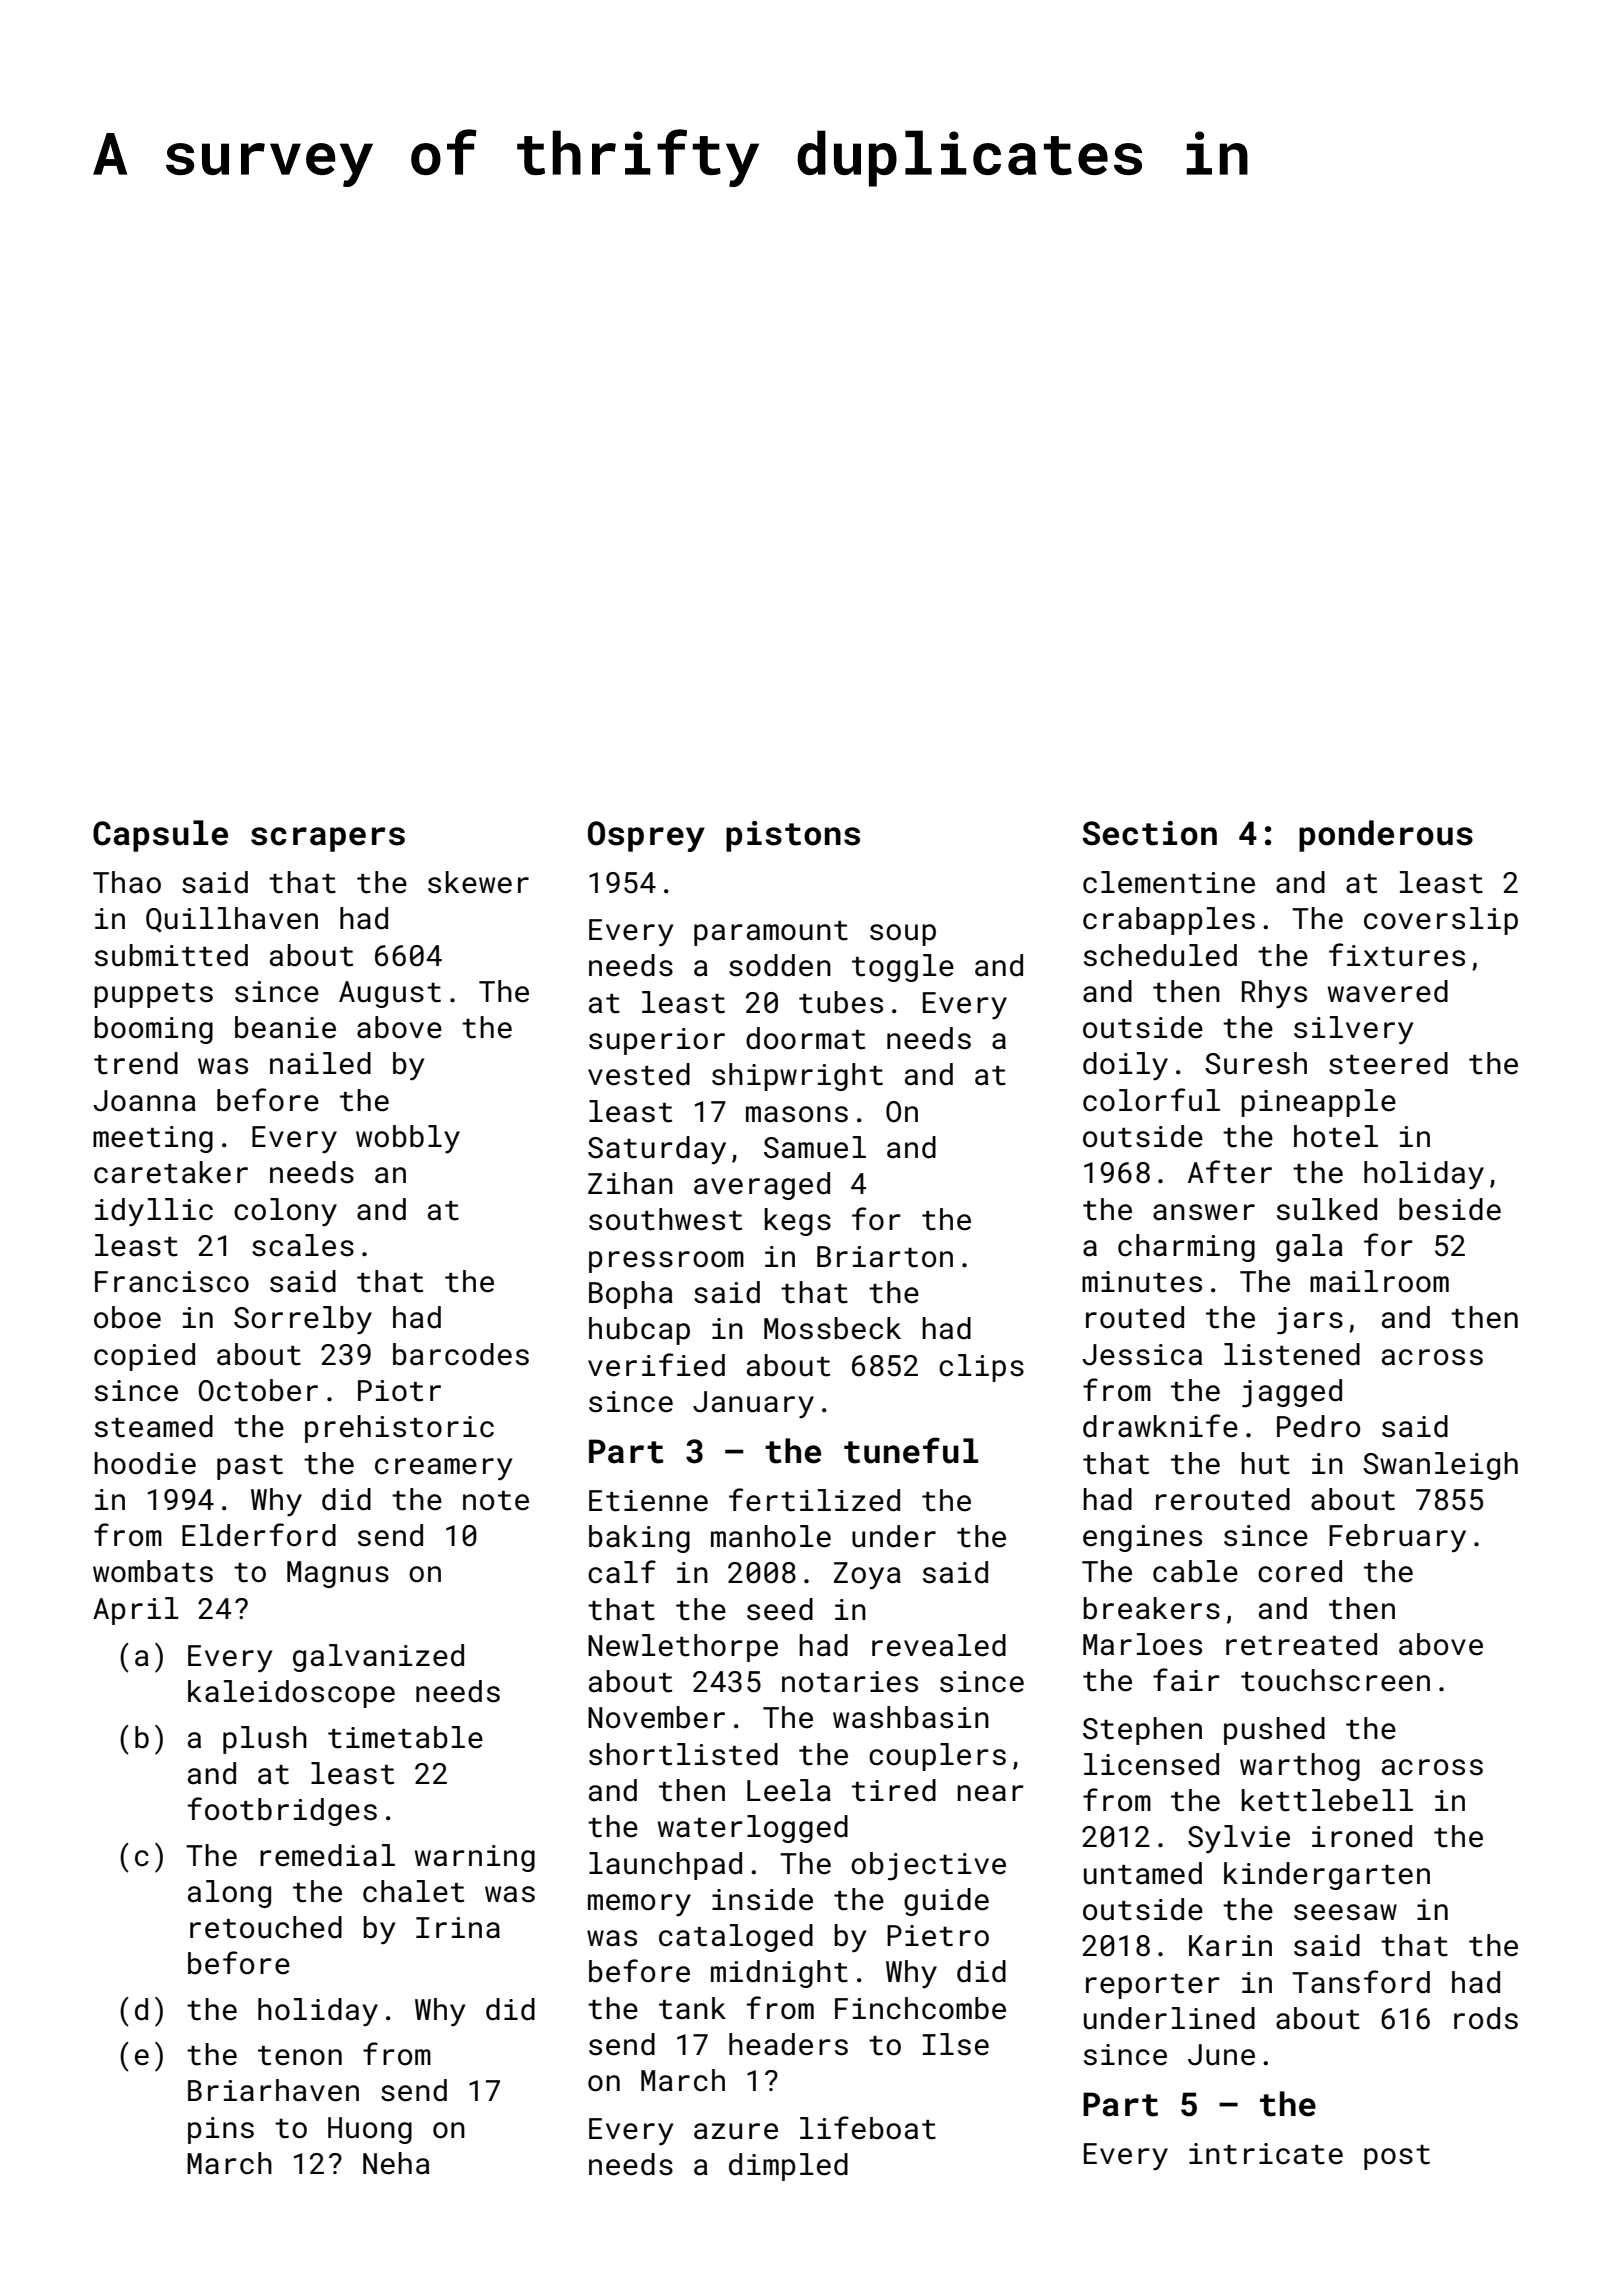  Describe the element at coordinates (1335, 1680) in the document. I see `touchscreen` at that location.
